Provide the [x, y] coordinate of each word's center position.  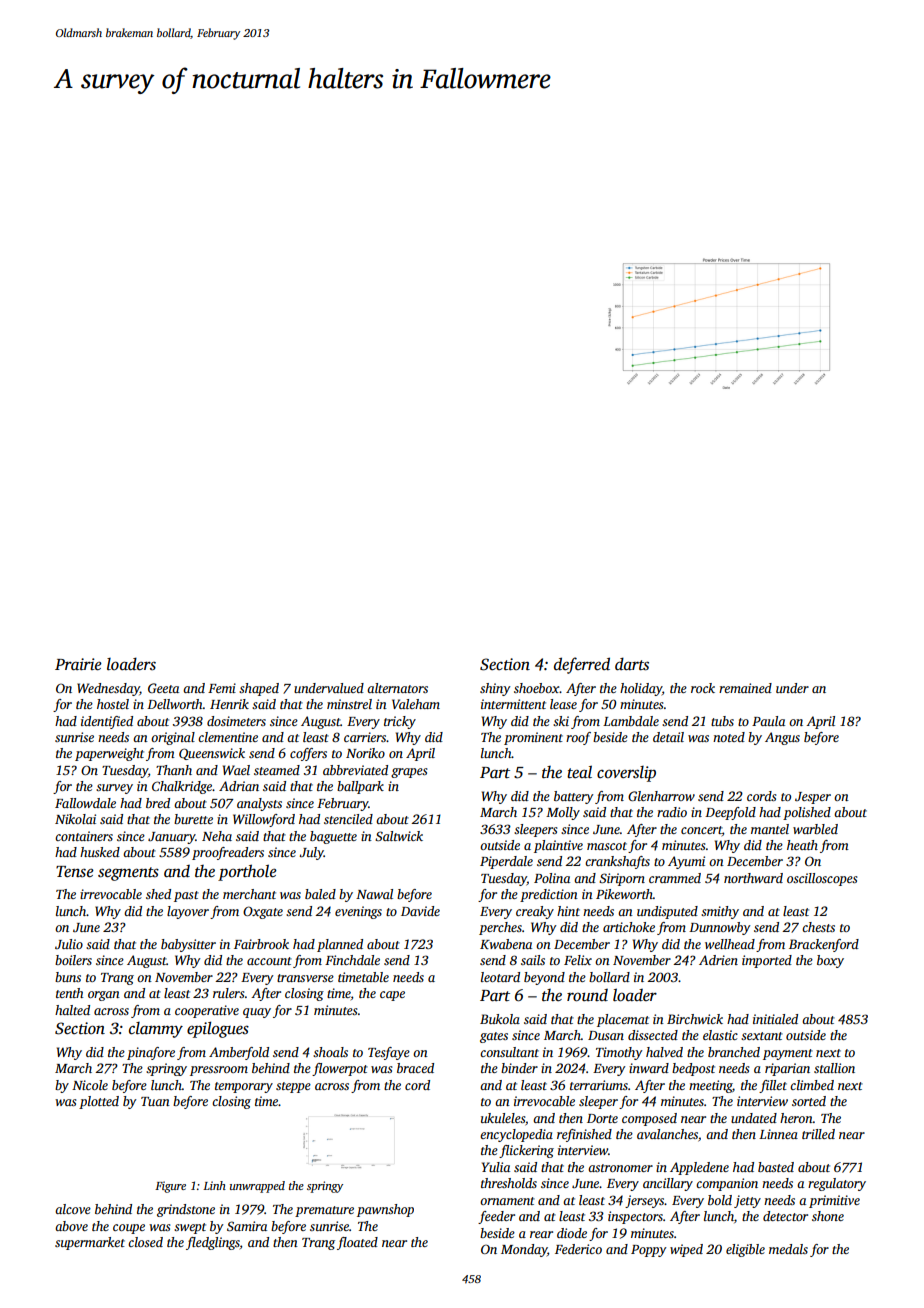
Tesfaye [389, 1053]
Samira [247, 1226]
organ [104, 996]
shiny [495, 689]
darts [632, 664]
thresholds [509, 1183]
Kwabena [506, 944]
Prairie [78, 664]
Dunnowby [719, 928]
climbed [812, 1085]
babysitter [188, 945]
